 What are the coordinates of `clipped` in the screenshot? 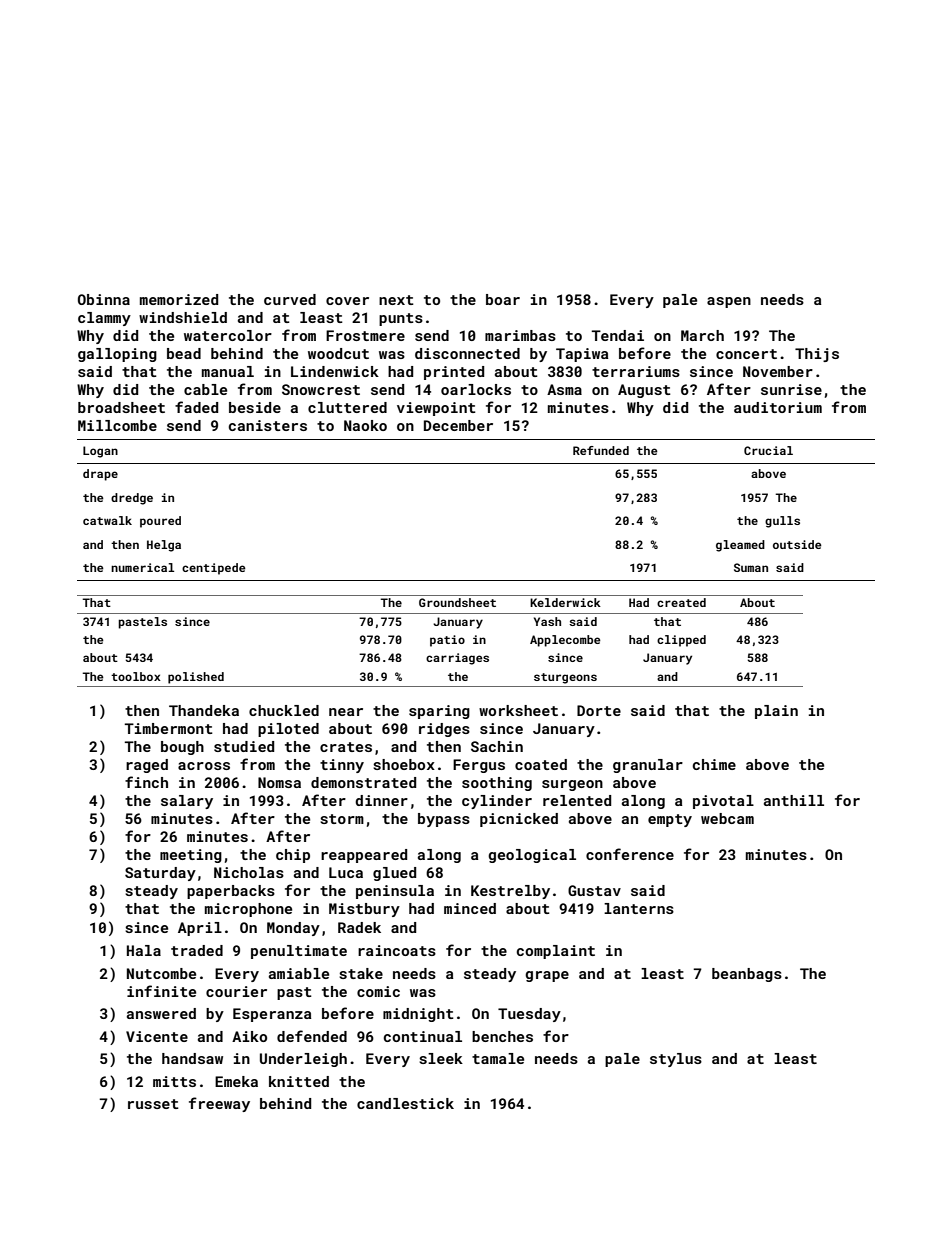 It's located at (681, 641).
